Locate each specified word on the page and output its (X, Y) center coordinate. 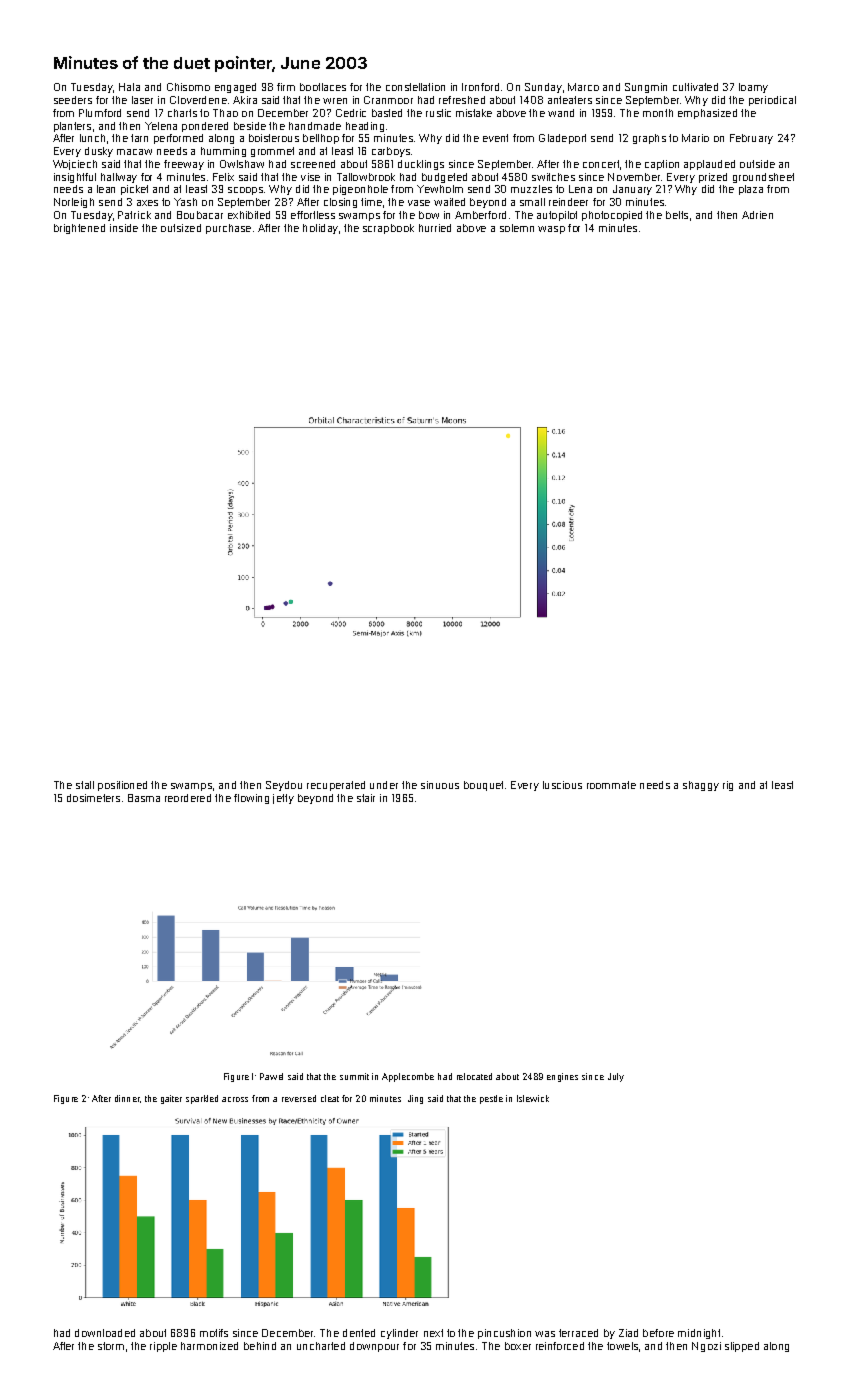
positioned (122, 786)
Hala (129, 87)
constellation (415, 87)
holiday (320, 229)
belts (677, 215)
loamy (753, 88)
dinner (127, 1098)
